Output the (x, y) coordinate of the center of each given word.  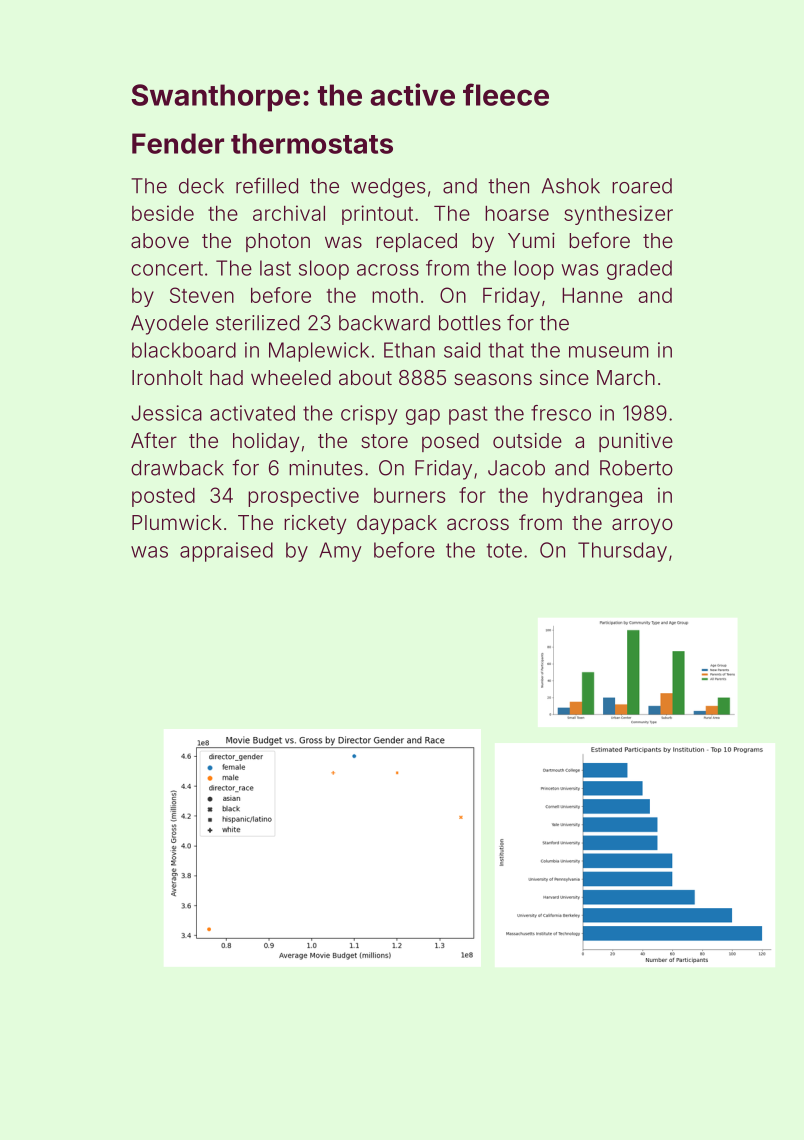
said (462, 350)
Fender (178, 143)
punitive (636, 442)
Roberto (636, 468)
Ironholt (167, 377)
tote (504, 550)
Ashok (571, 186)
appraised (226, 552)
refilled (267, 185)
